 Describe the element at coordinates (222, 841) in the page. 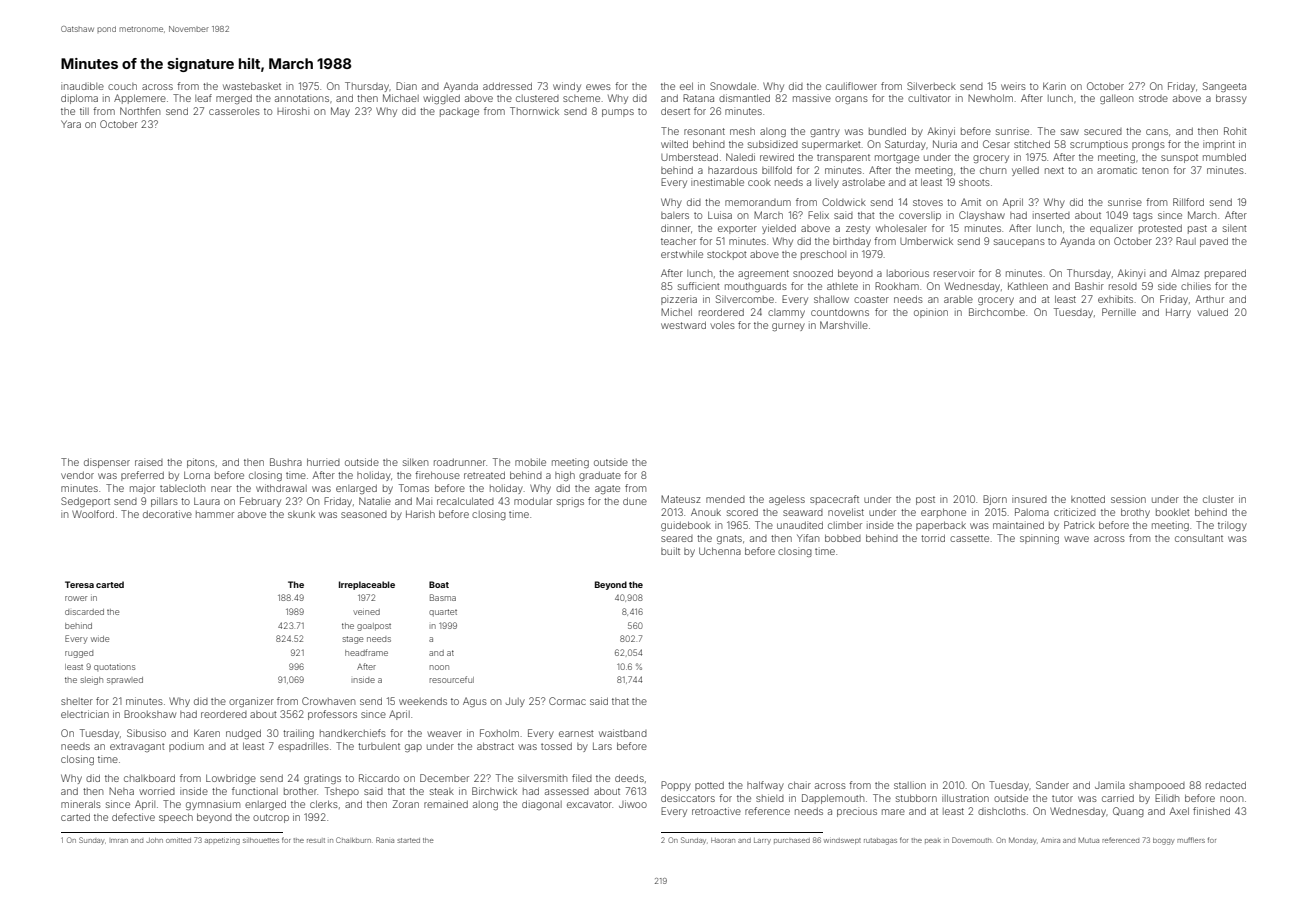

I see `appetizing` at that location.
